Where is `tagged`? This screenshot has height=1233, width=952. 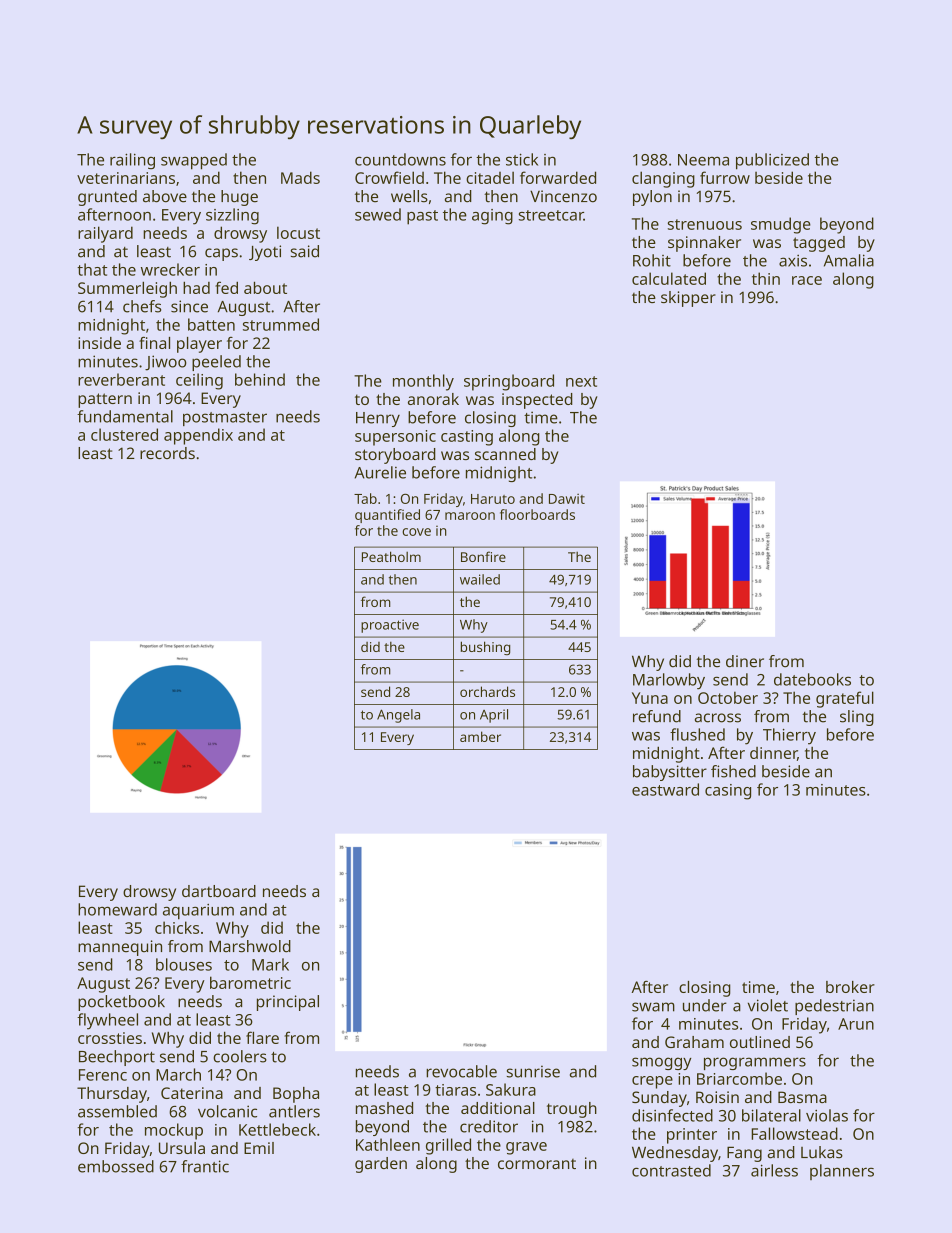
tagged is located at coordinates (819, 244).
